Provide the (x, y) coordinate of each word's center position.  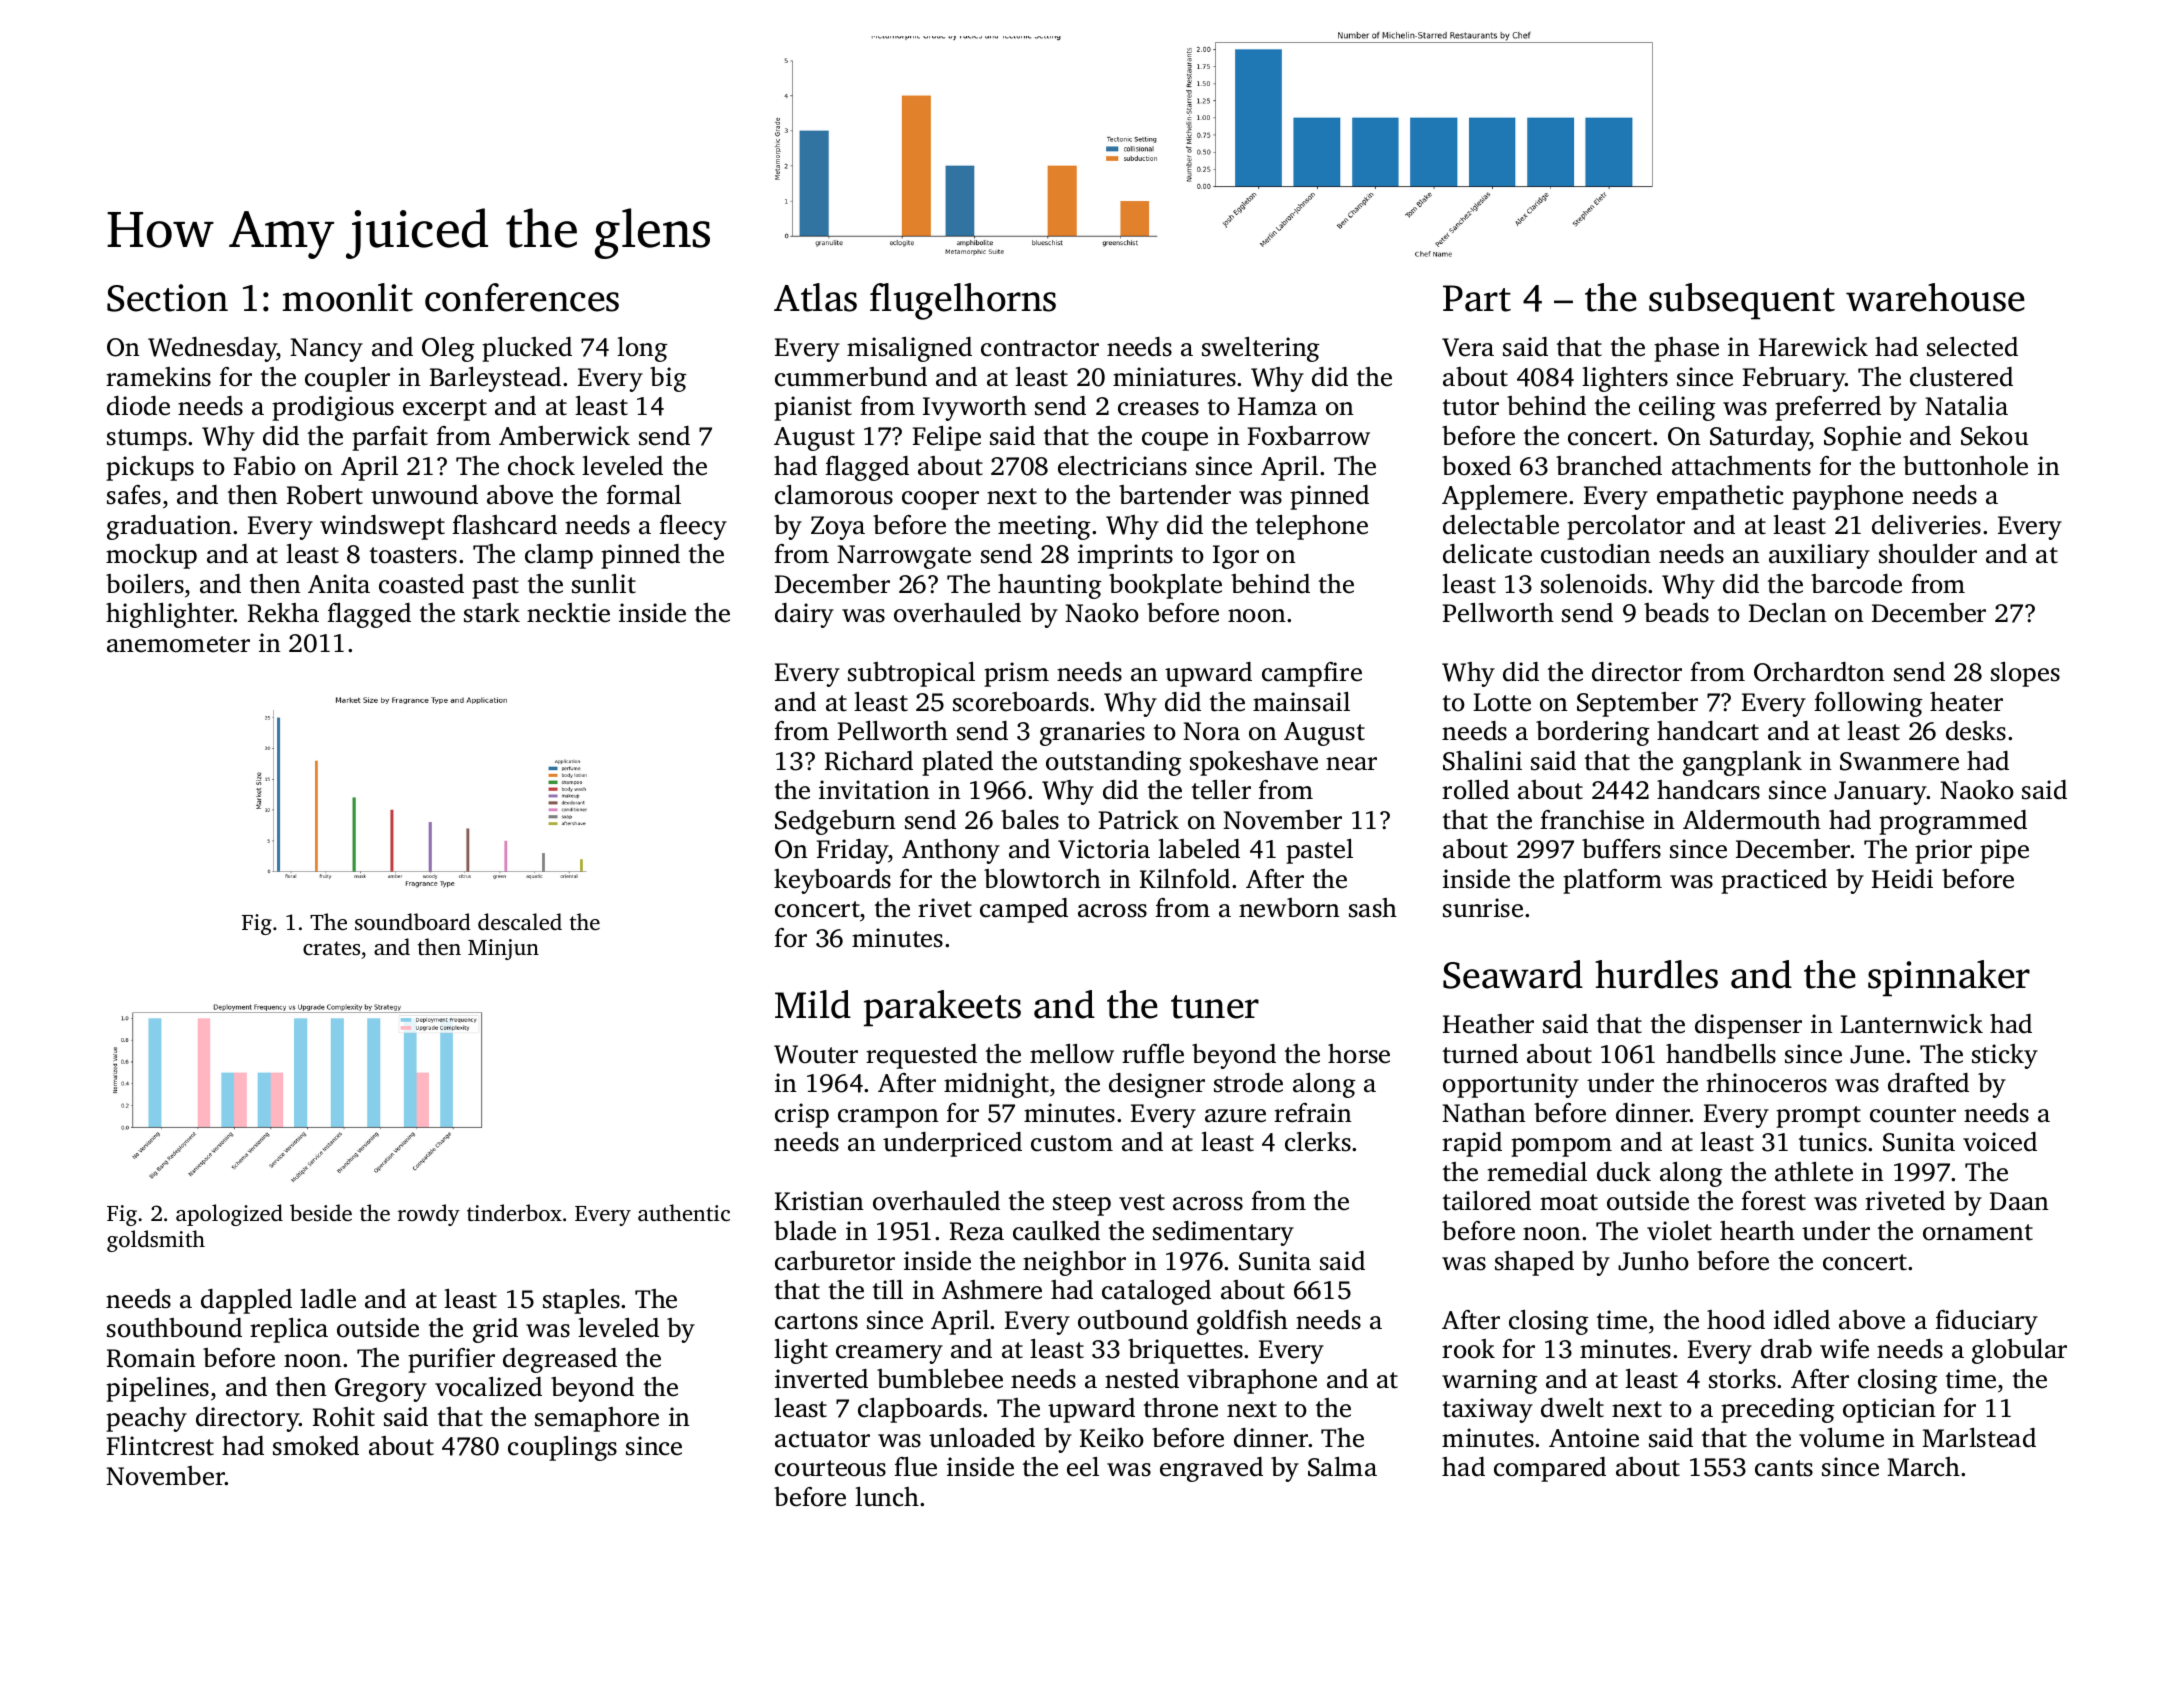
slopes (2025, 674)
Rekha (283, 613)
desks (1976, 731)
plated (957, 763)
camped (1024, 910)
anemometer (178, 644)
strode (1248, 1083)
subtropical (911, 674)
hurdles (1656, 974)
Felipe (947, 438)
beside (321, 1212)
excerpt (445, 410)
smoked (316, 1446)
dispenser (1748, 1026)
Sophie (1862, 438)
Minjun (503, 949)
